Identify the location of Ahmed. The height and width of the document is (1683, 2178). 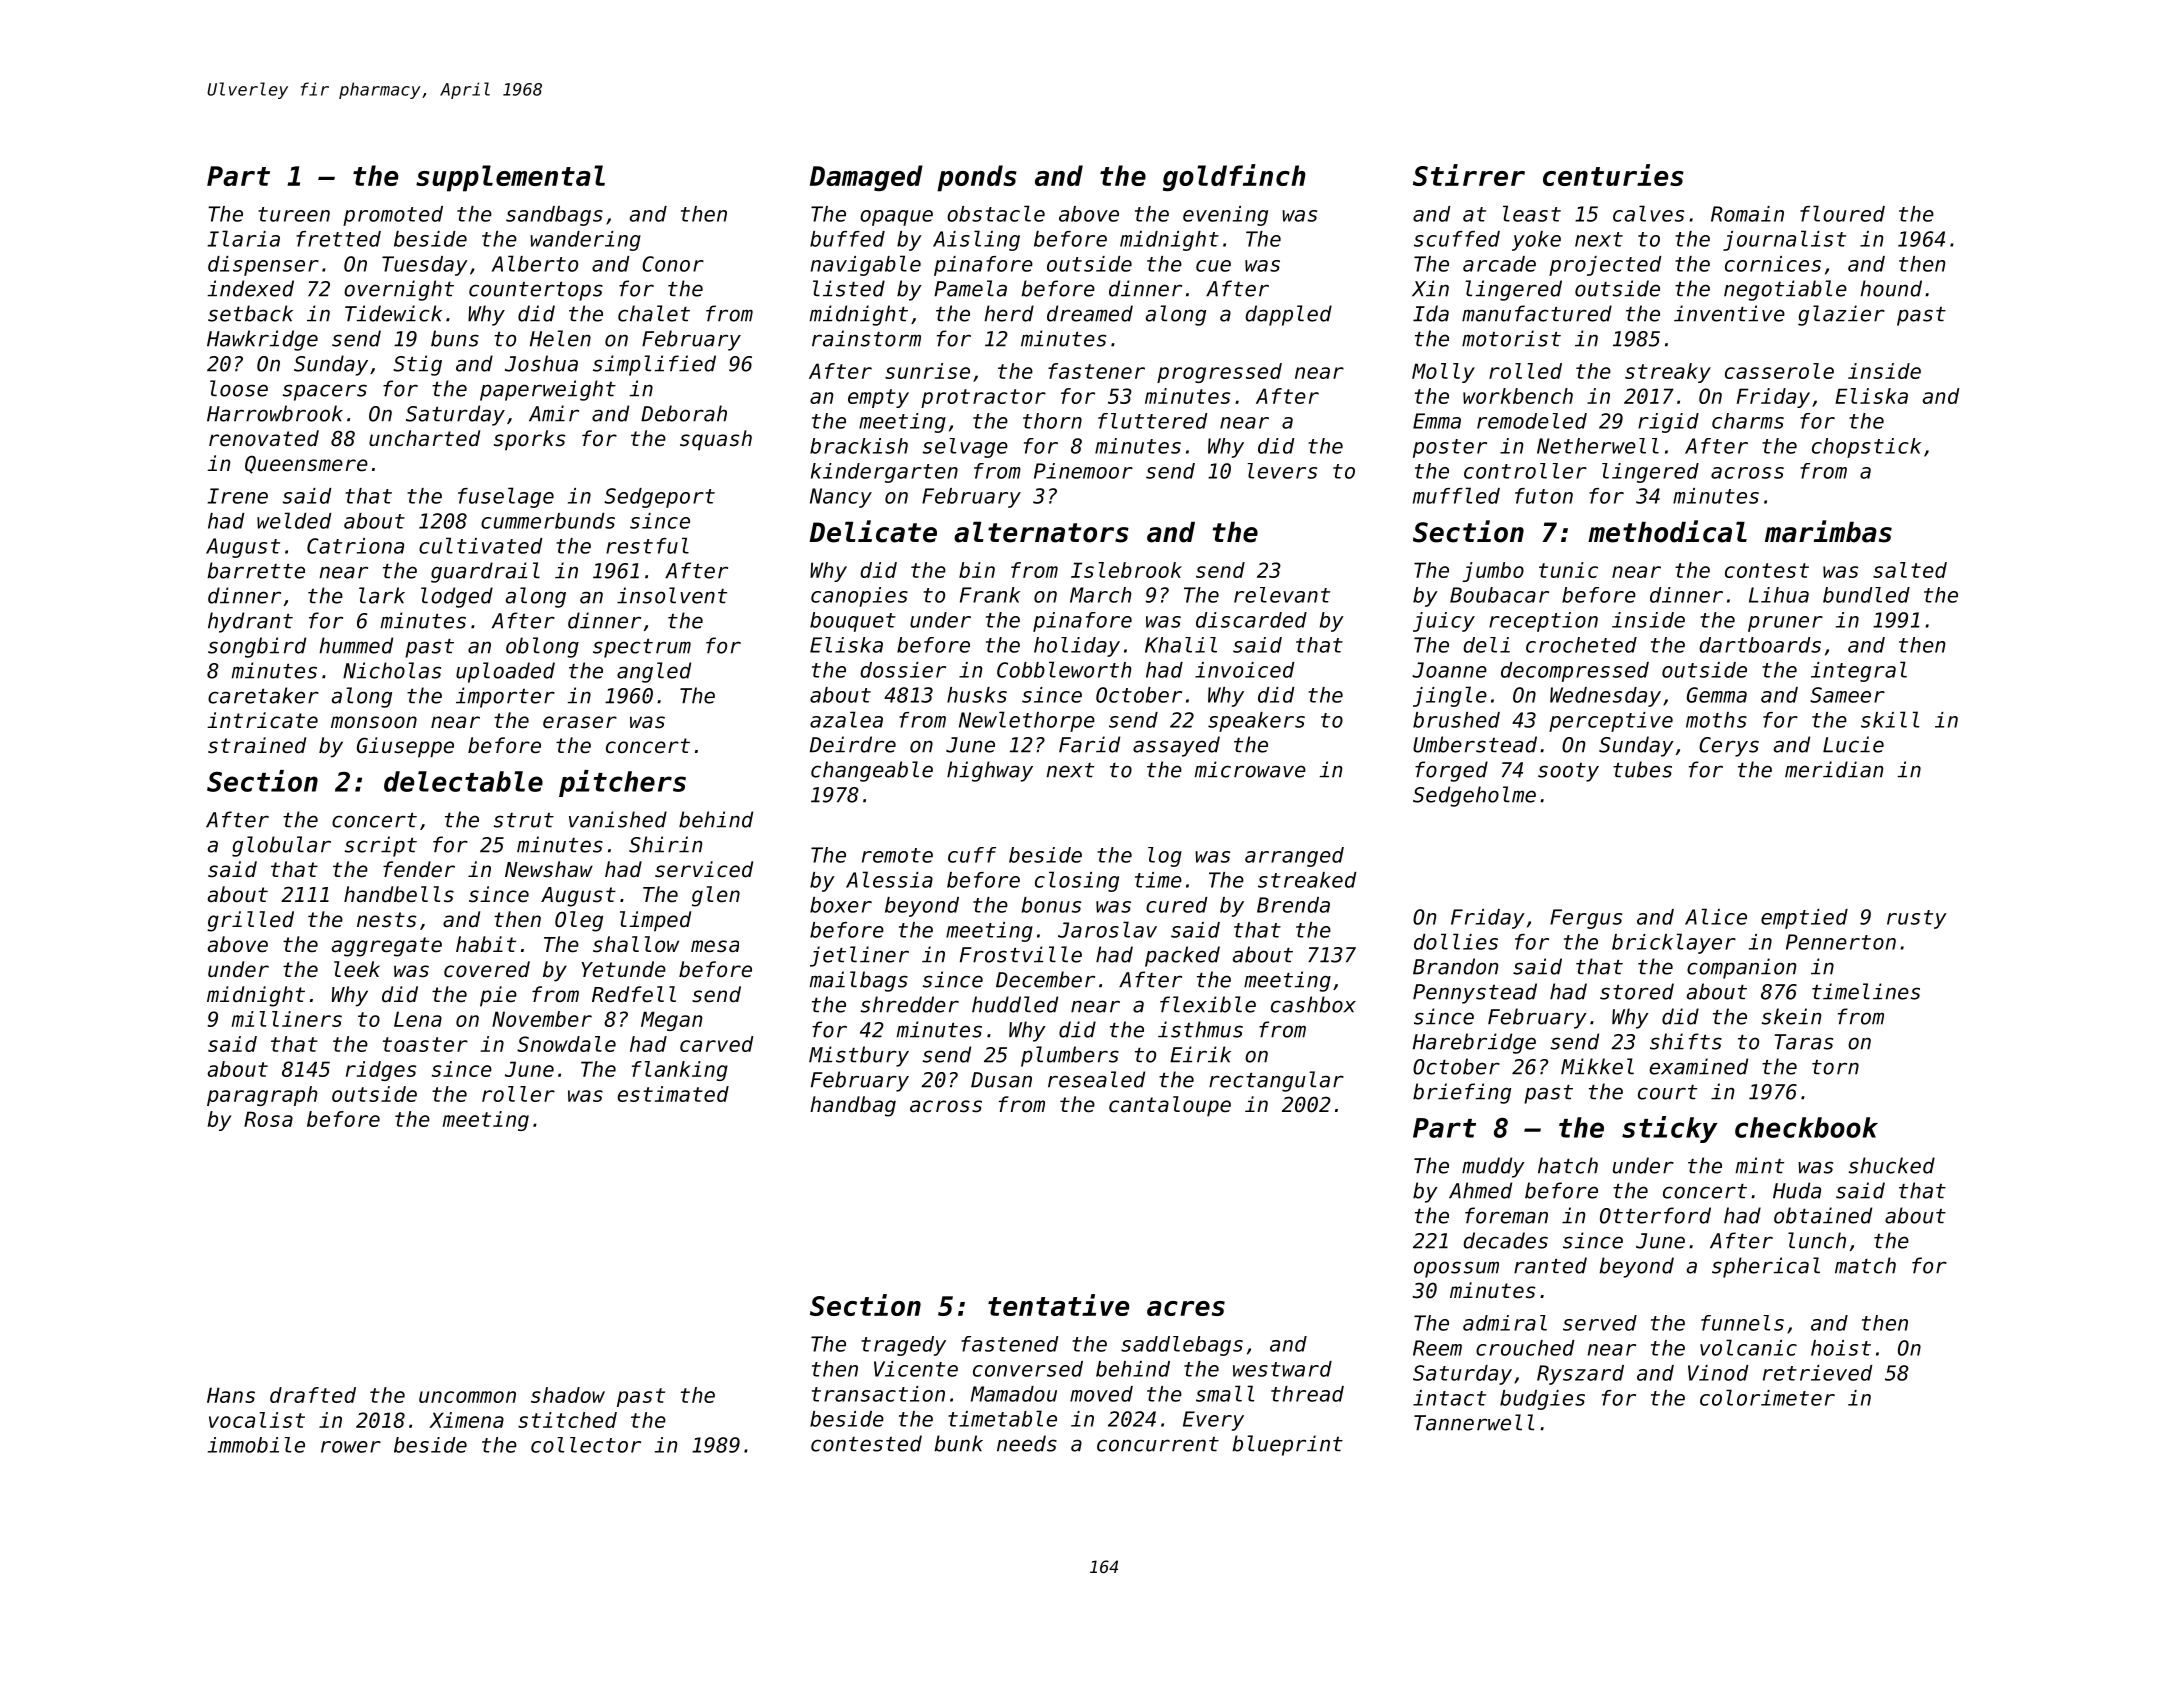
(1480, 1190).
